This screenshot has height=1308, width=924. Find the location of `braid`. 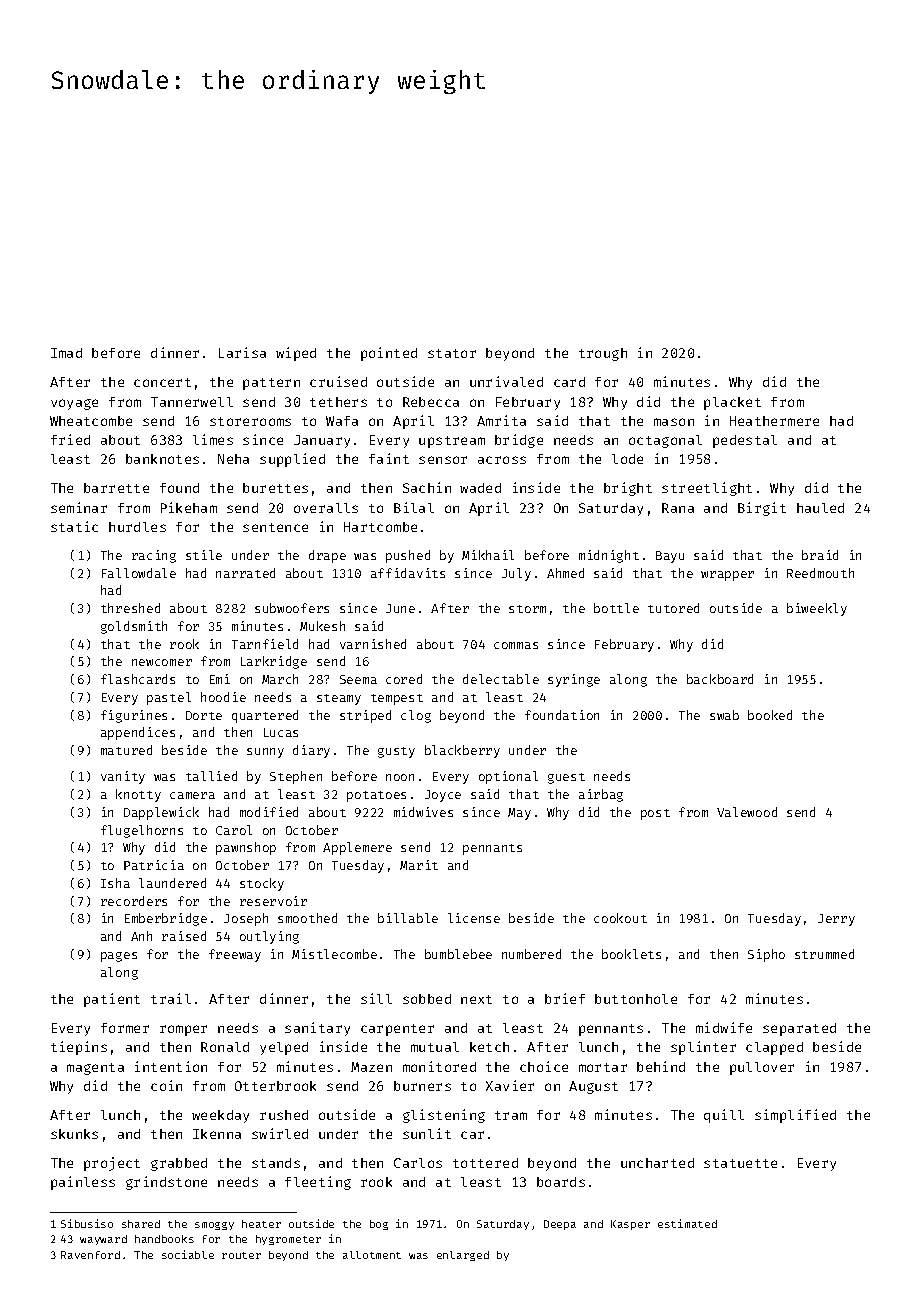

braid is located at coordinates (820, 555).
